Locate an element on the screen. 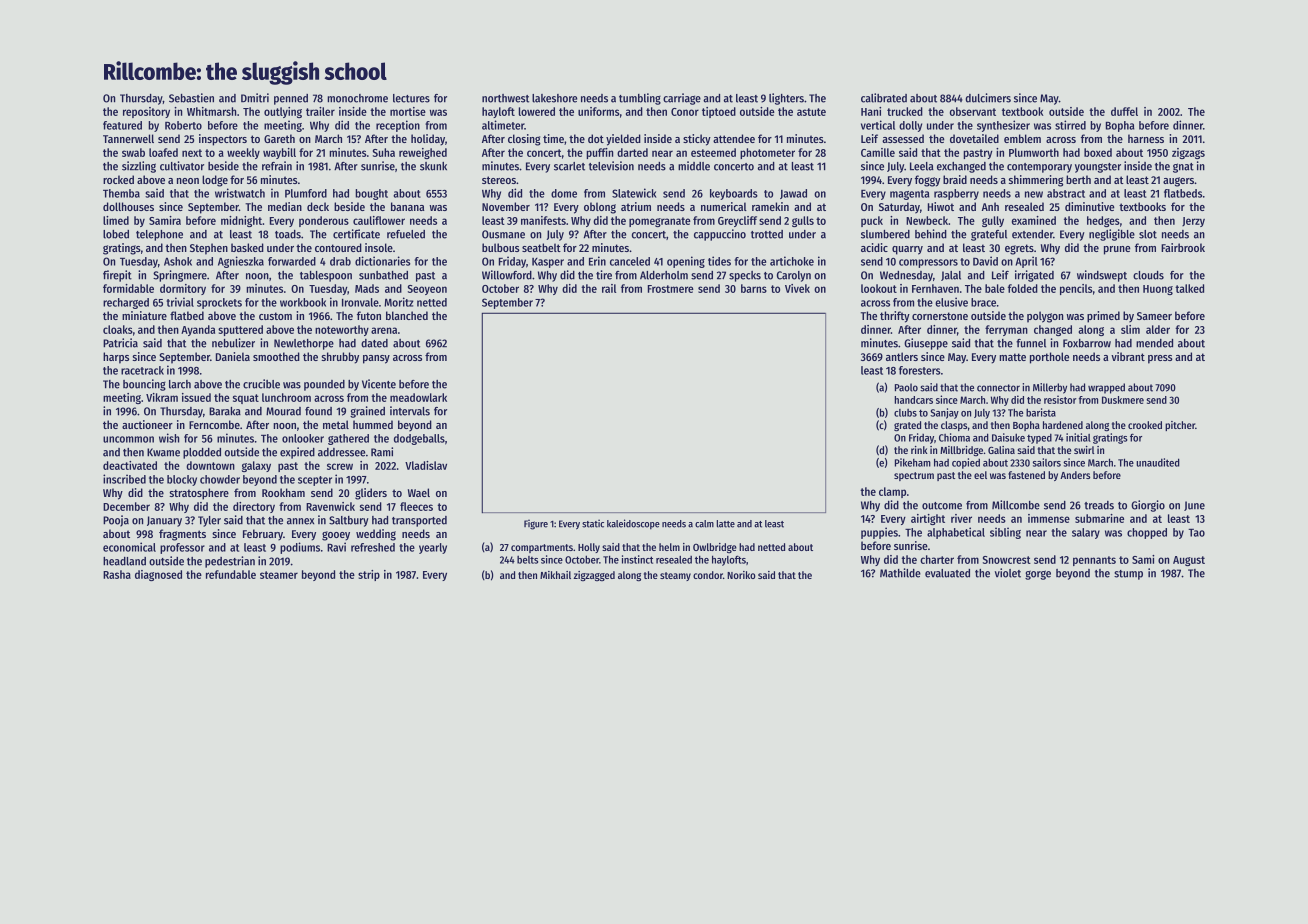 This screenshot has height=924, width=1308. neon is located at coordinates (188, 181).
